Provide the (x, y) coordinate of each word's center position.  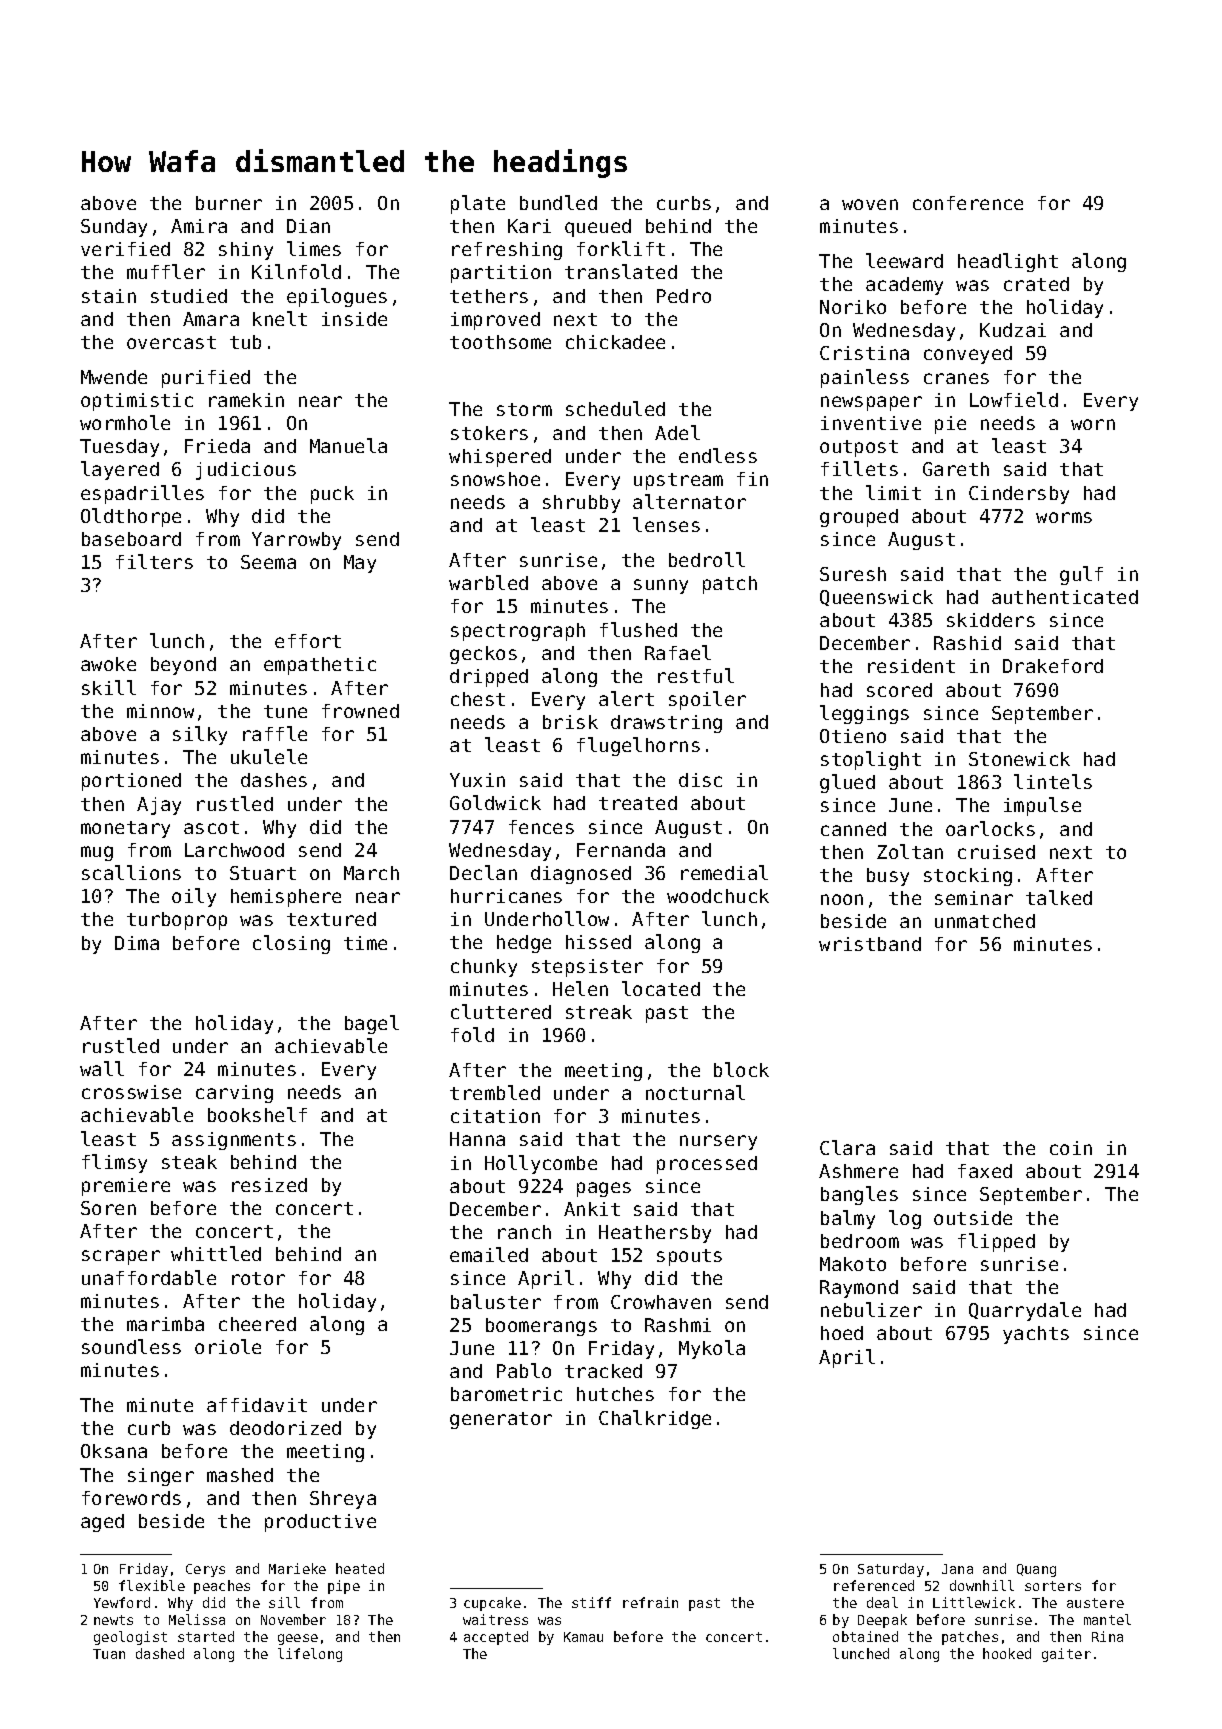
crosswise (131, 1092)
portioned (131, 782)
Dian (308, 226)
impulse (1042, 806)
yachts (1036, 1335)
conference (968, 203)
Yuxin (477, 780)
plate (478, 204)
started (206, 1636)
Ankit (592, 1209)
